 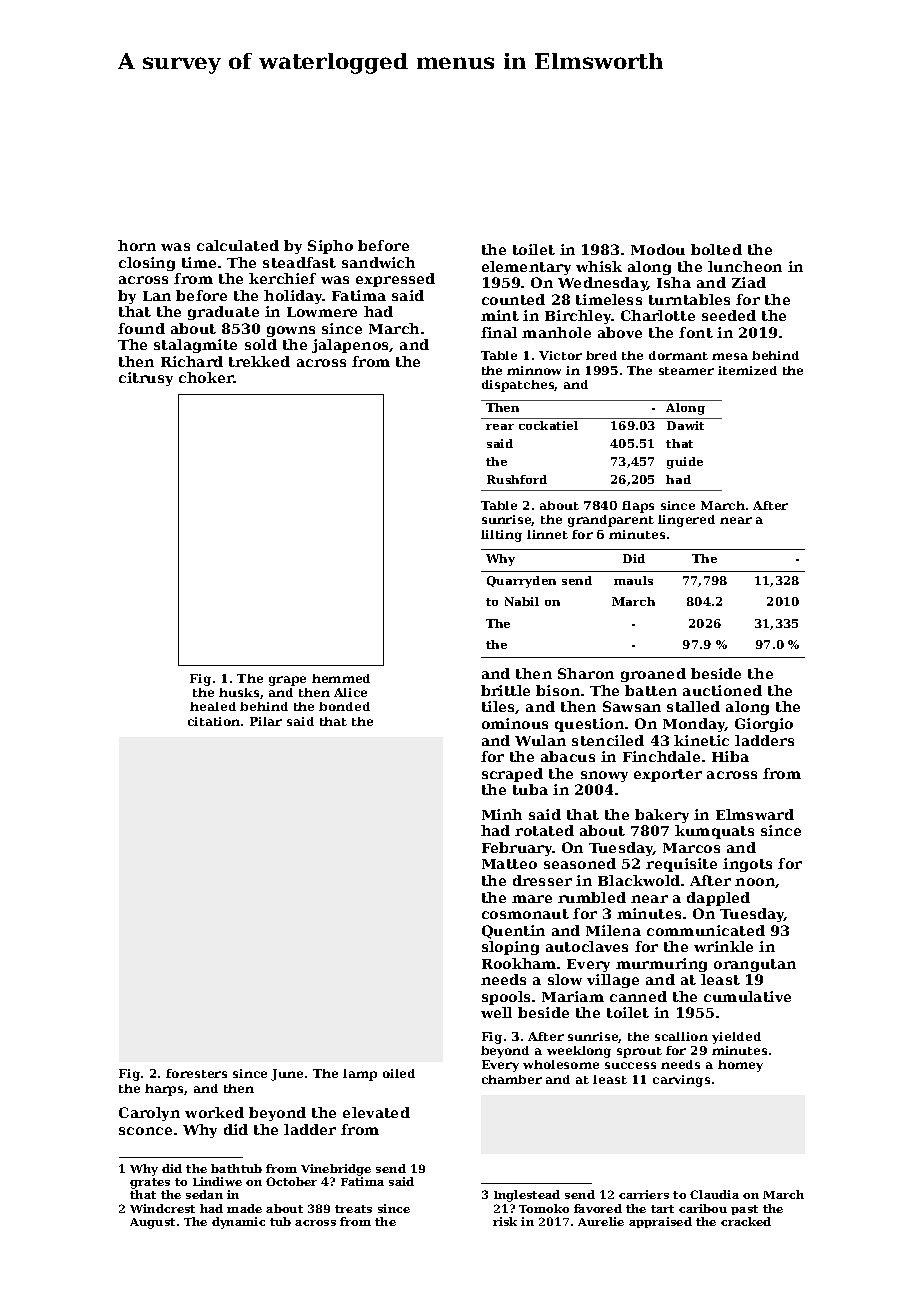 I want to click on Minh, so click(x=502, y=814).
